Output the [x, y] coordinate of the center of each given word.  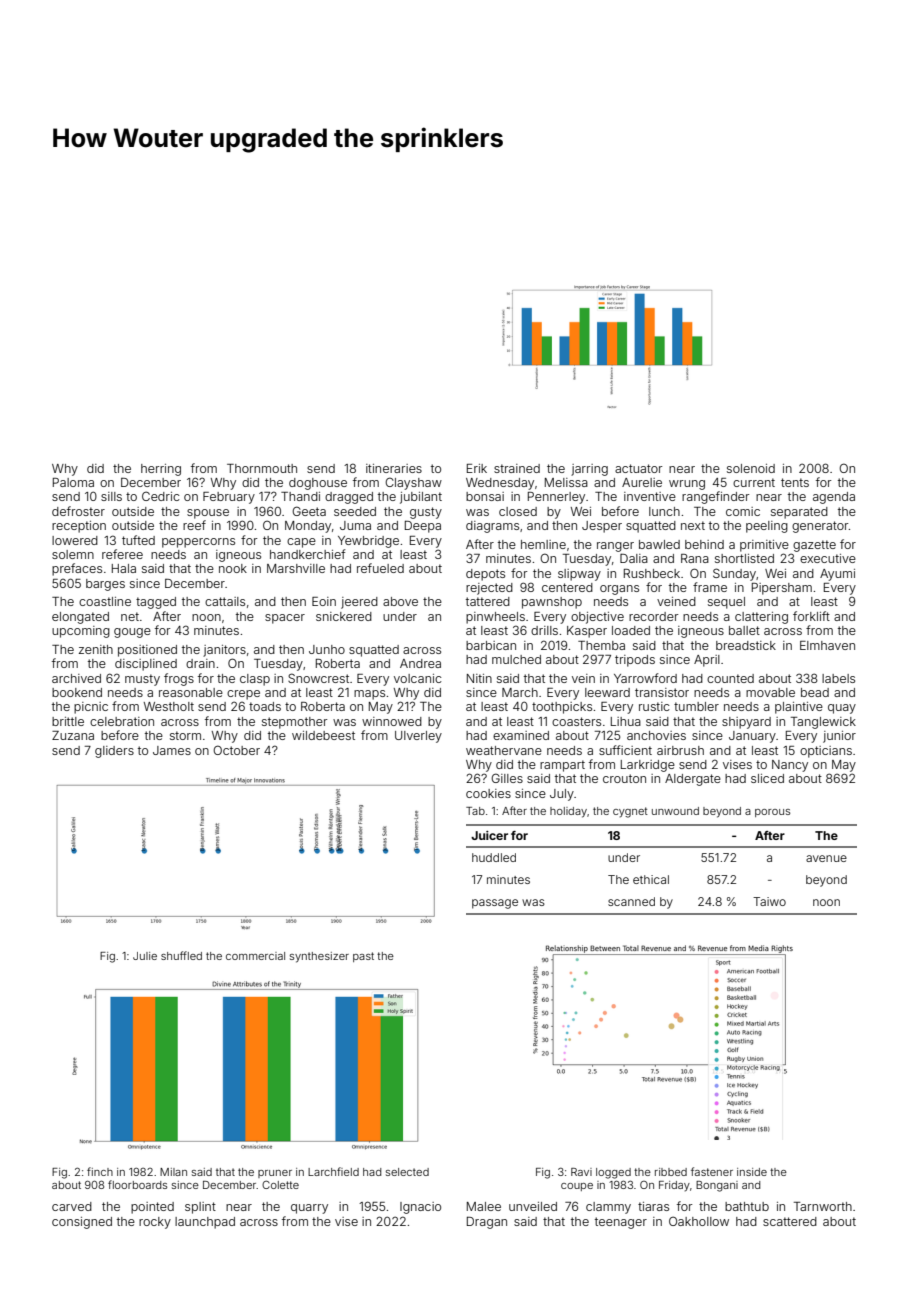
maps [369, 695]
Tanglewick [823, 723]
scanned [631, 901]
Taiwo [769, 901]
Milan [173, 1172]
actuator [638, 468]
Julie [145, 956]
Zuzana [73, 735]
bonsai [485, 496]
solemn [73, 554]
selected [407, 1172]
